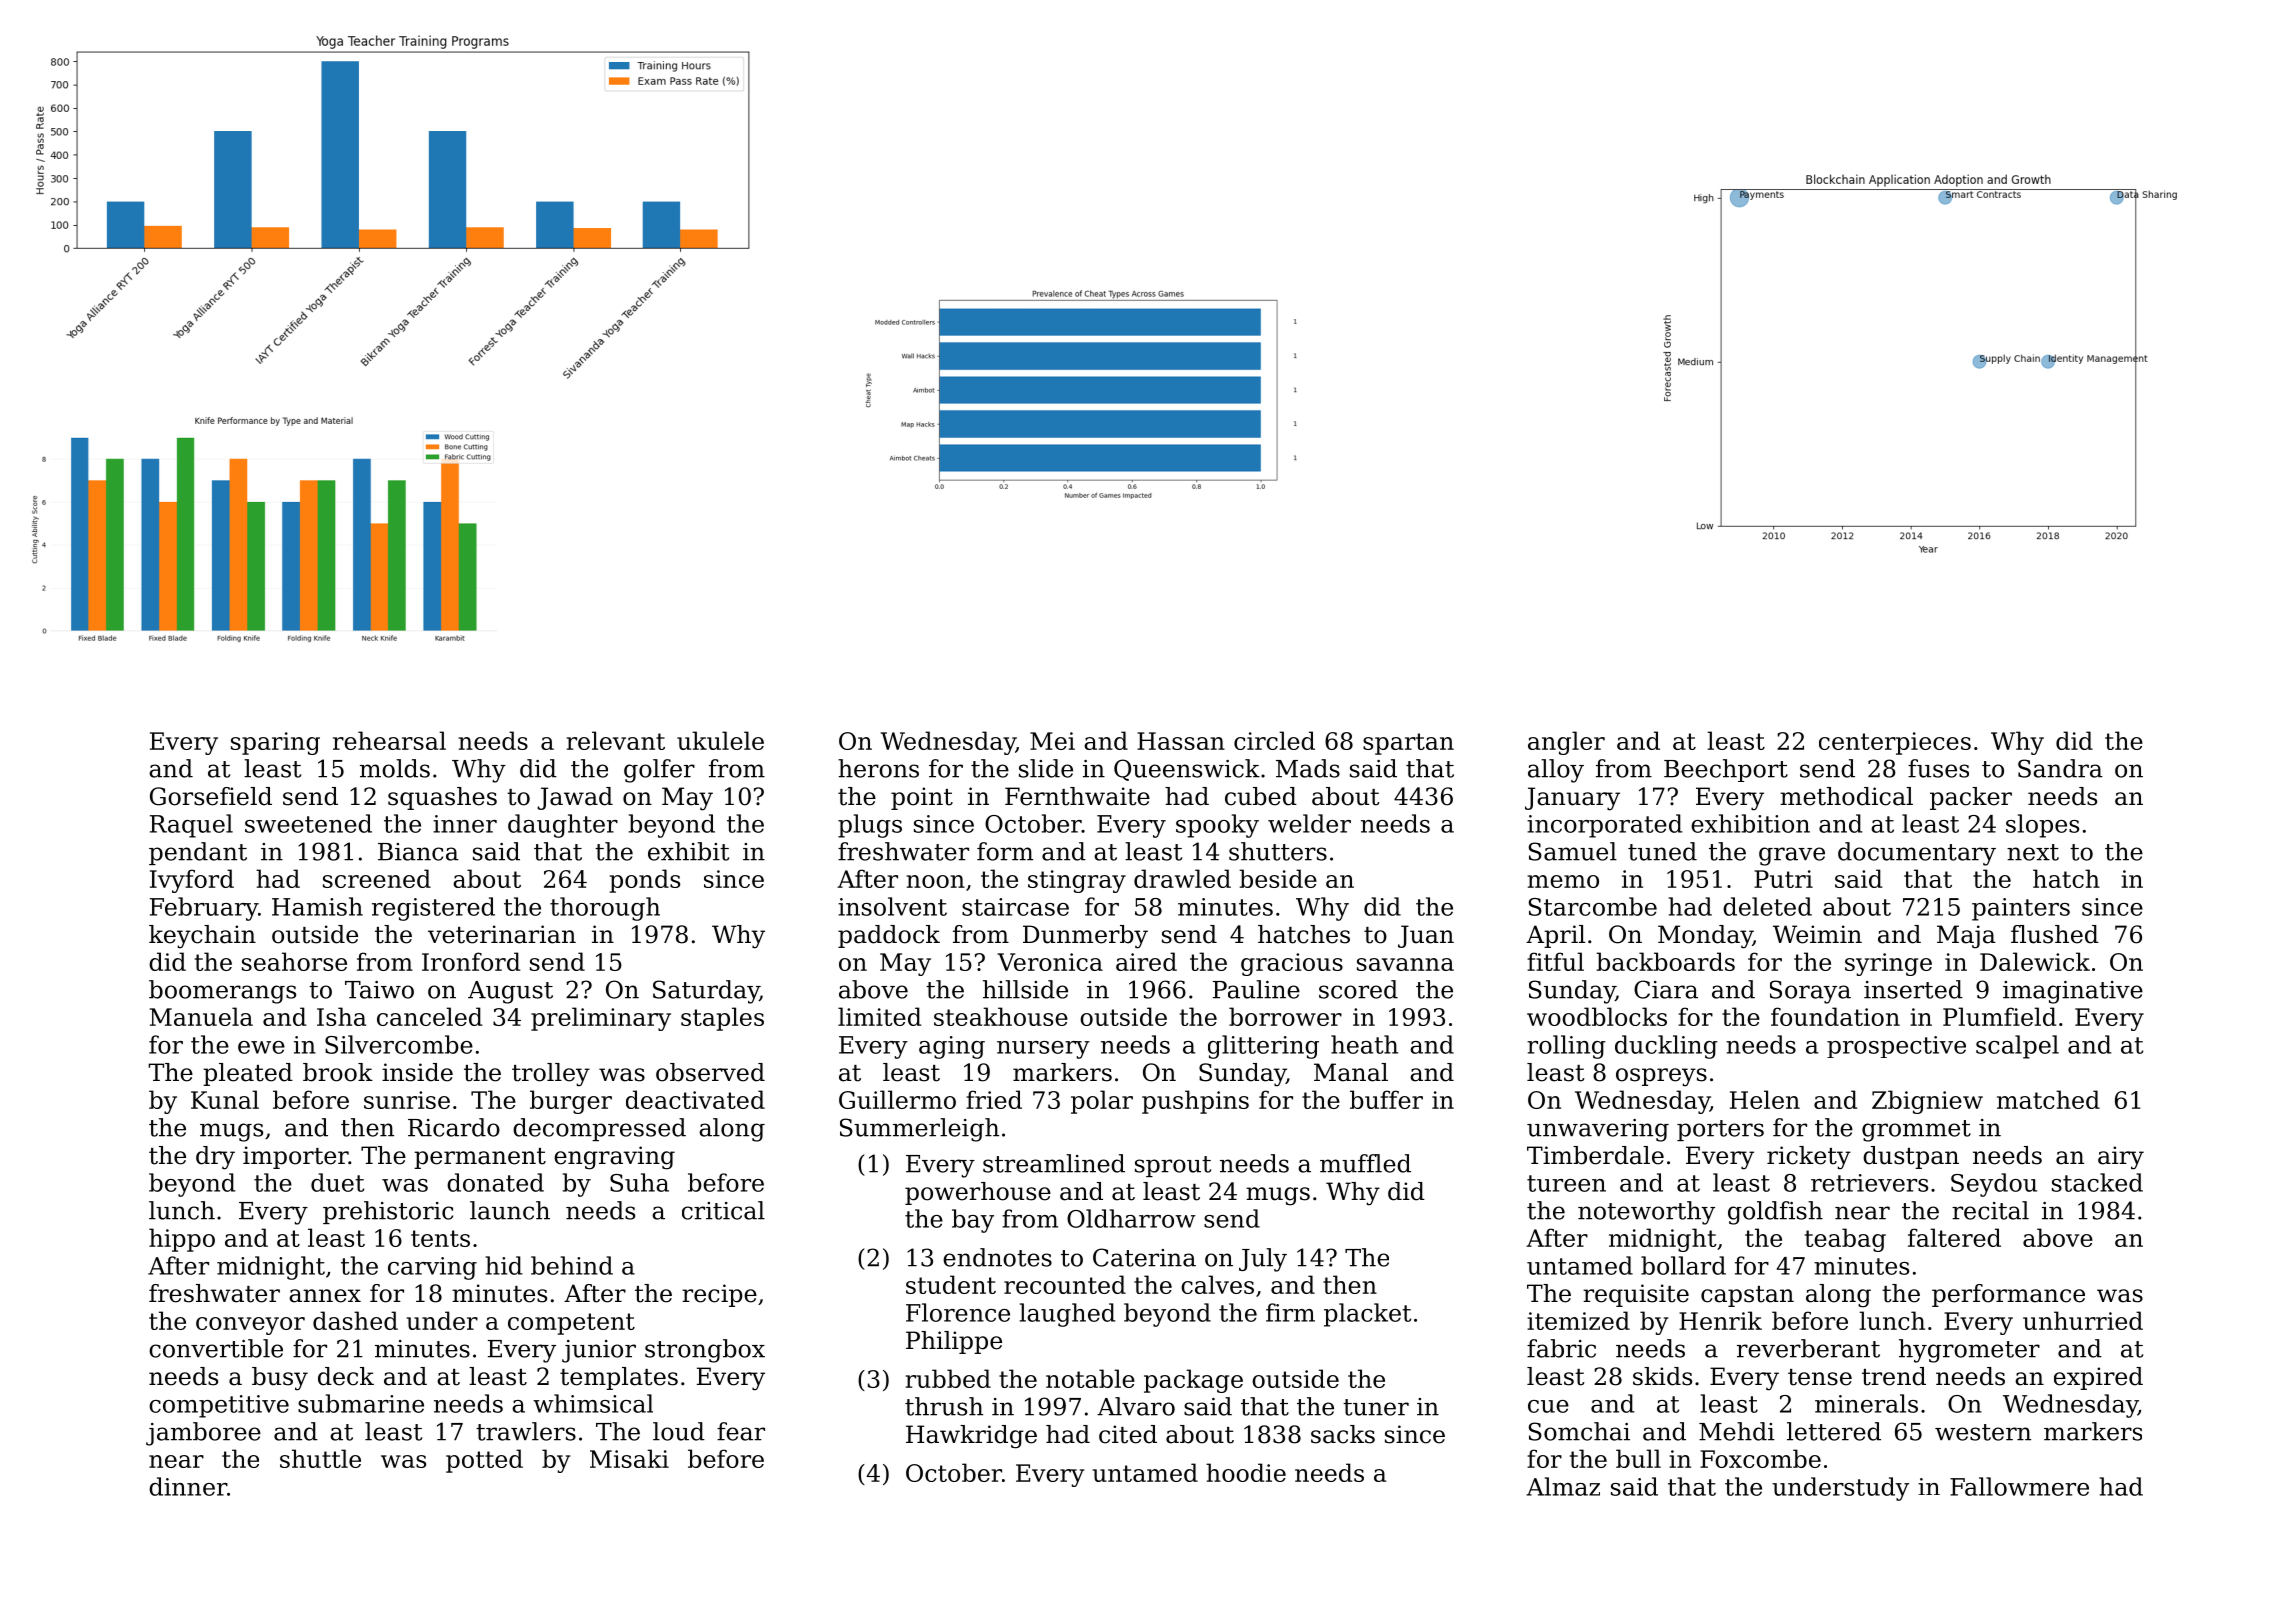 Image resolution: width=2292 pixels, height=1620 pixels. What do you see at coordinates (1810, 992) in the screenshot?
I see `Soraya` at bounding box center [1810, 992].
